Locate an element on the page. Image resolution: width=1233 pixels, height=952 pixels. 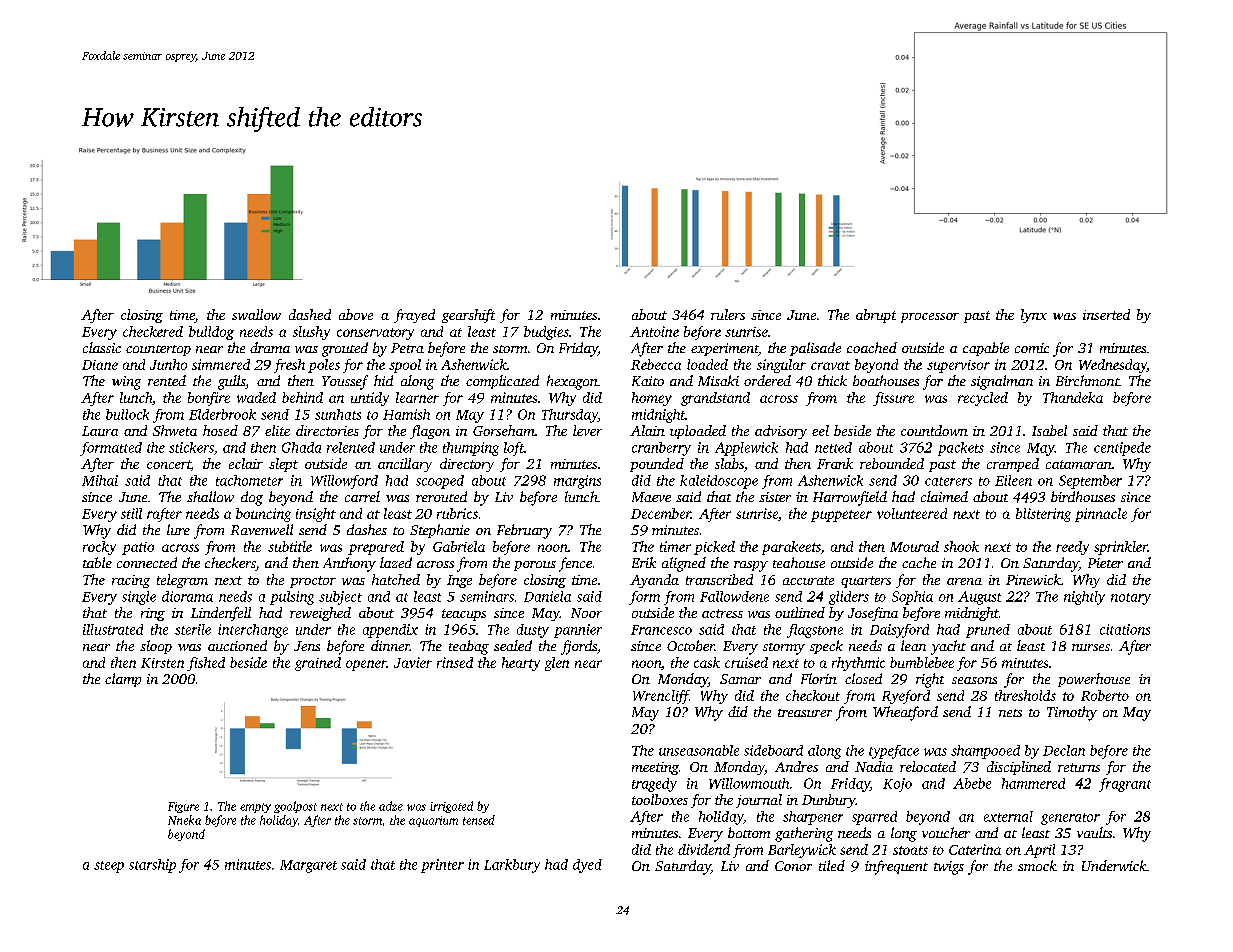
teabag is located at coordinates (469, 647).
